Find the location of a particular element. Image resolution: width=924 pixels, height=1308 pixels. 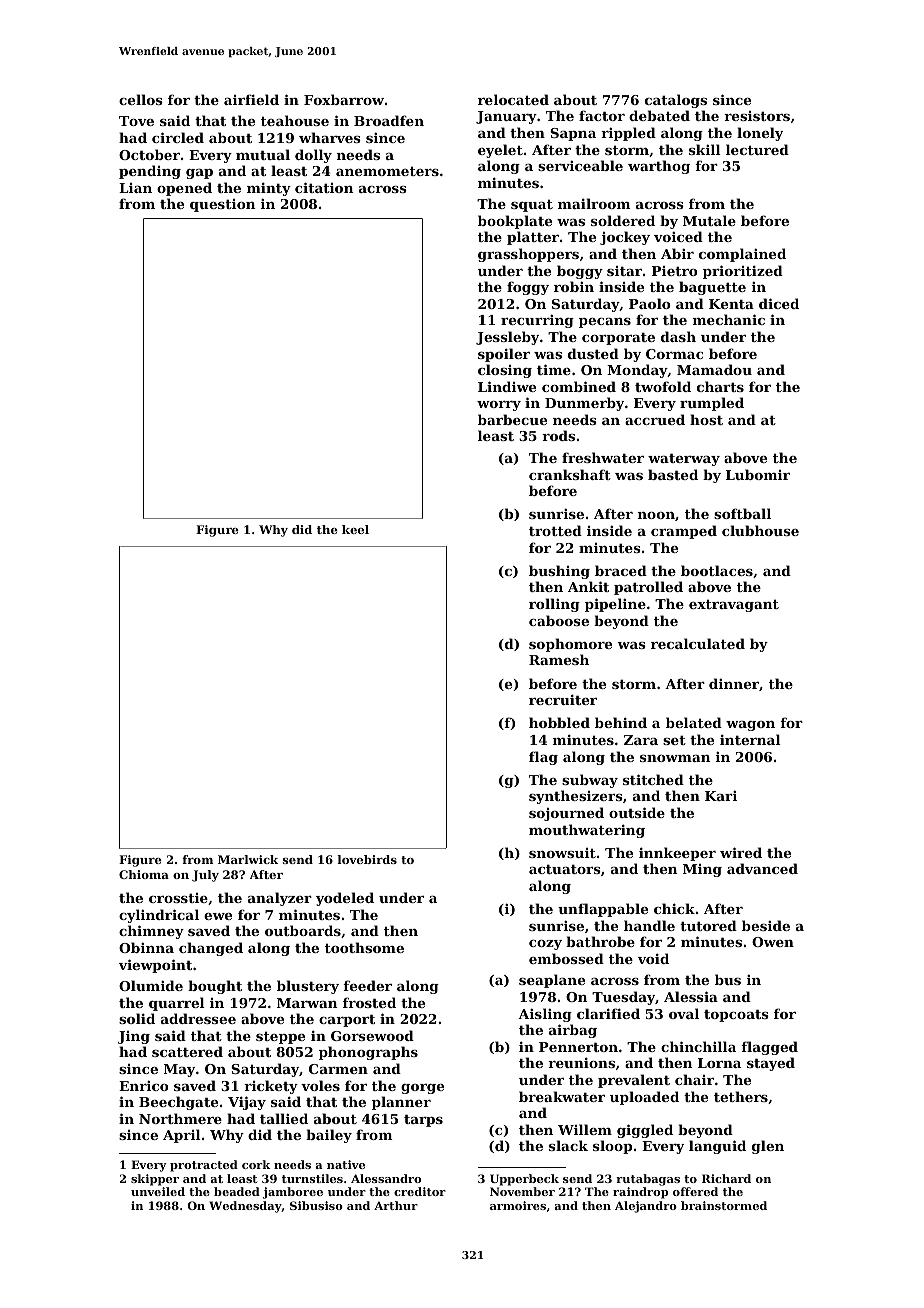

keel is located at coordinates (355, 529).
